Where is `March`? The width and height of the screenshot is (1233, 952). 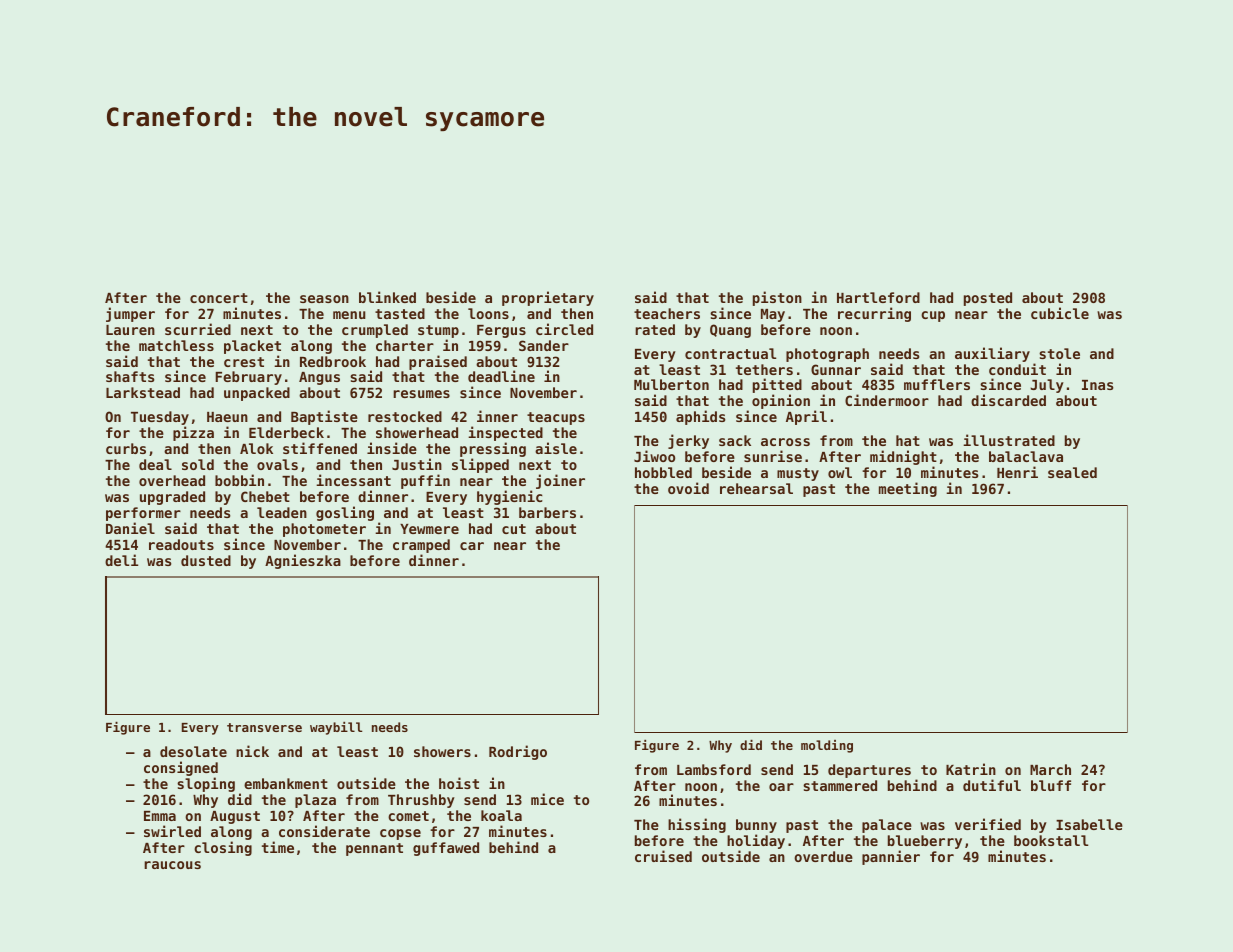
March is located at coordinates (1050, 769).
